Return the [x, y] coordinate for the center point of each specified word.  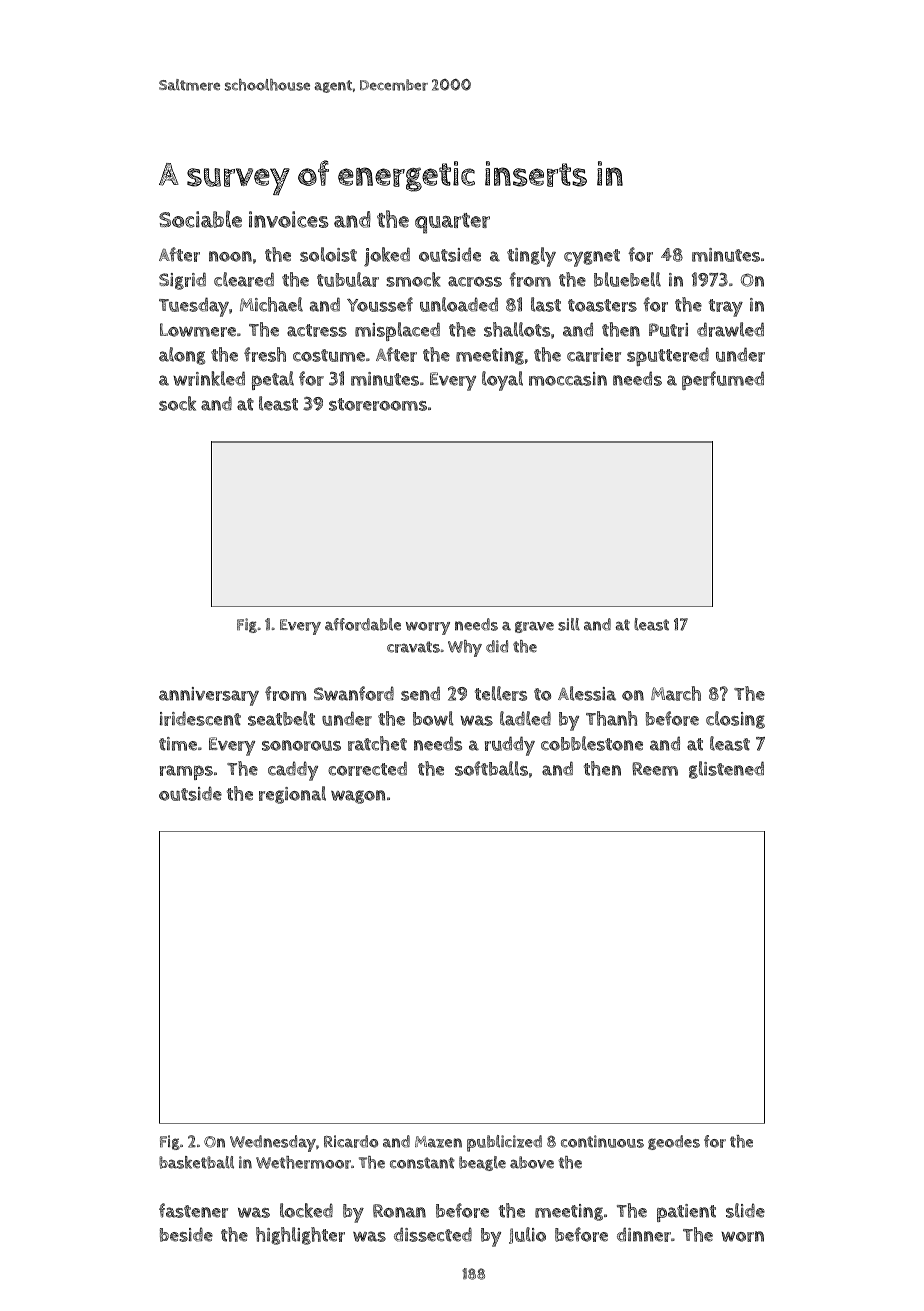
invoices [289, 219]
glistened [726, 770]
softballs [491, 768]
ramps [186, 772]
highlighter [300, 1236]
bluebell [627, 279]
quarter [452, 223]
